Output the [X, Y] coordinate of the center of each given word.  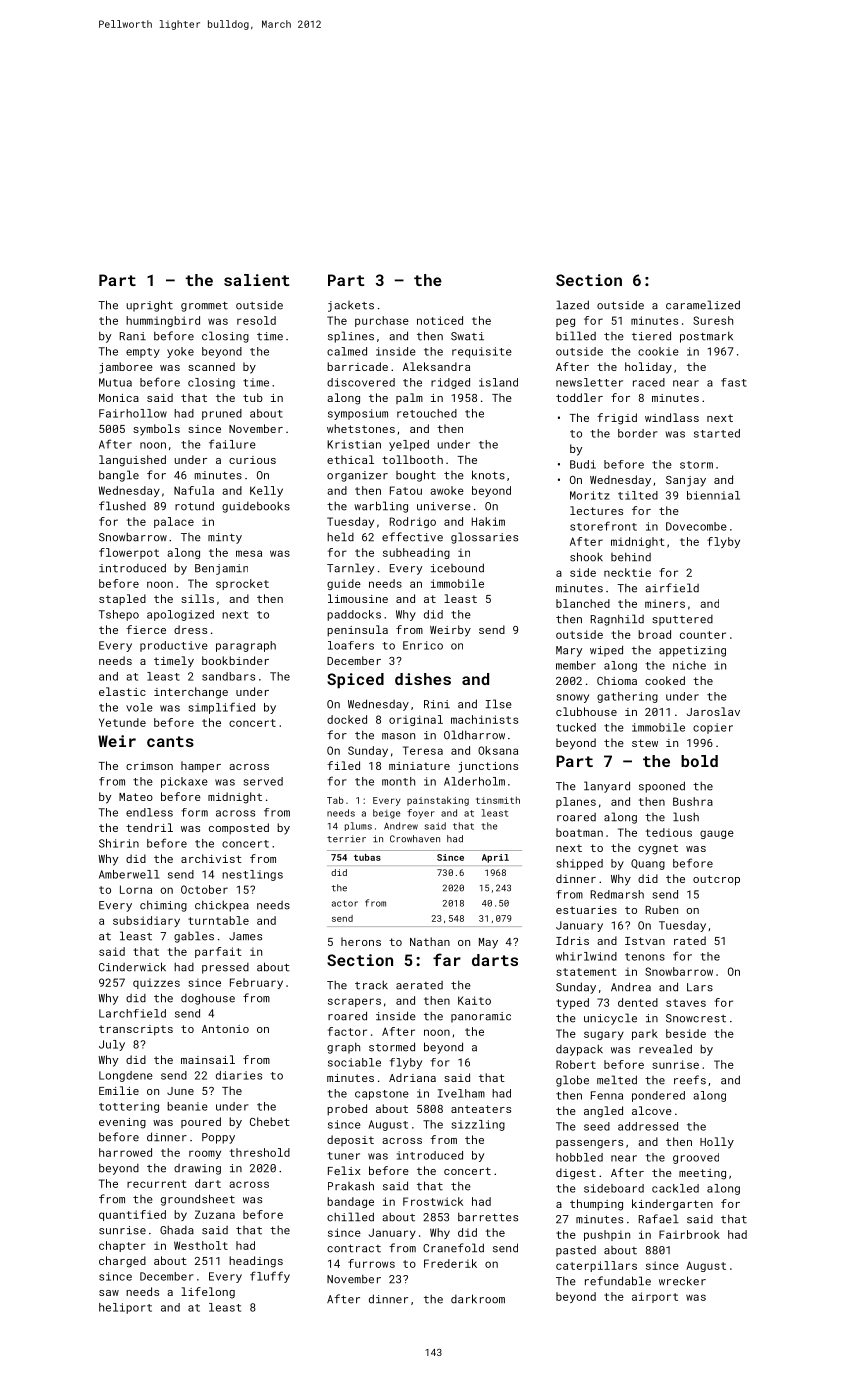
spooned [662, 787]
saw [109, 1293]
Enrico [423, 645]
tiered [651, 336]
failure [232, 444]
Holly [717, 1143]
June [180, 1091]
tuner [344, 1156]
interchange [191, 693]
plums [358, 826]
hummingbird [163, 321]
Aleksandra [436, 366]
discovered [361, 382]
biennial [713, 495]
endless [149, 812]
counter [703, 635]
